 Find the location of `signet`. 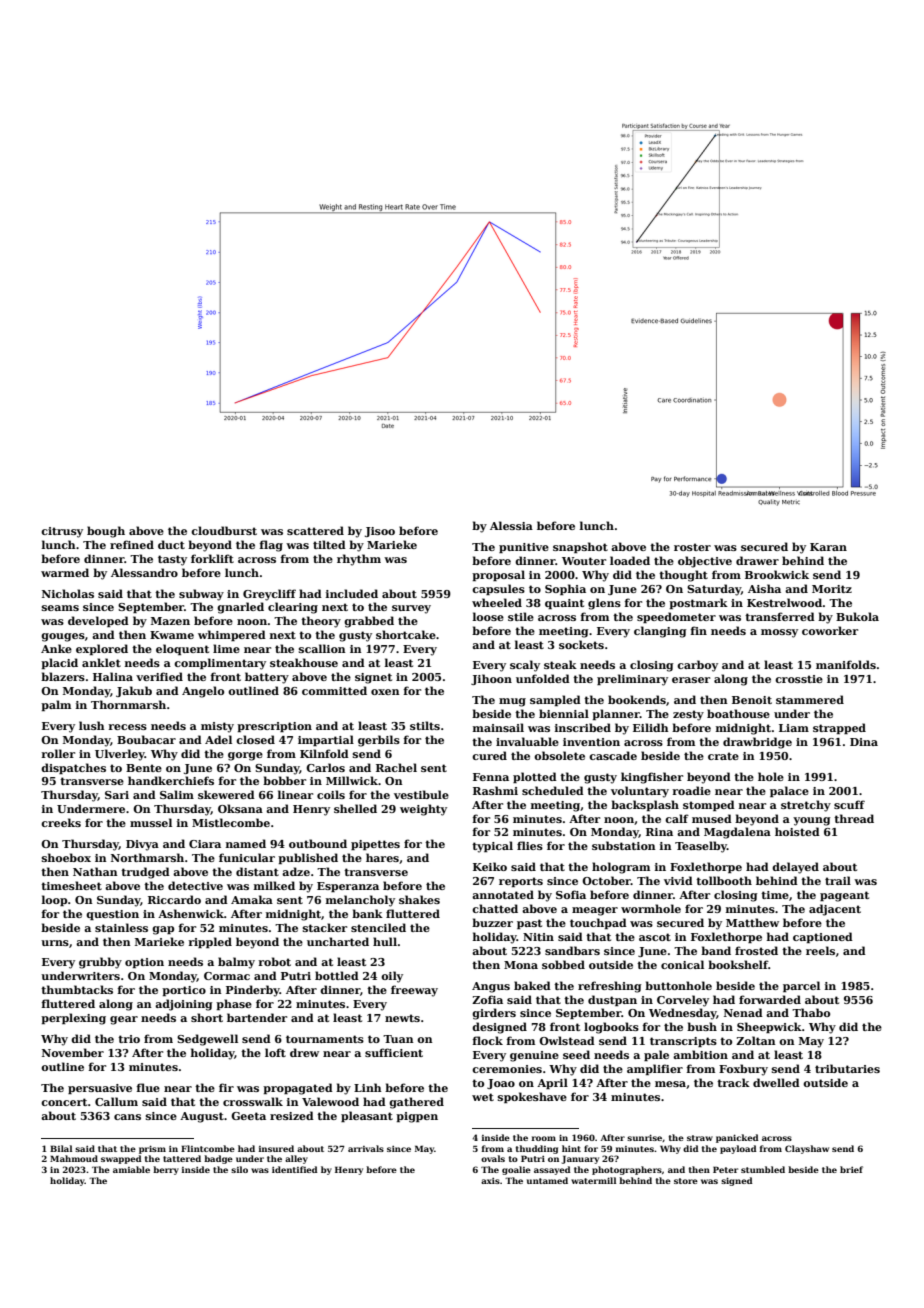

signet is located at coordinates (373, 678).
